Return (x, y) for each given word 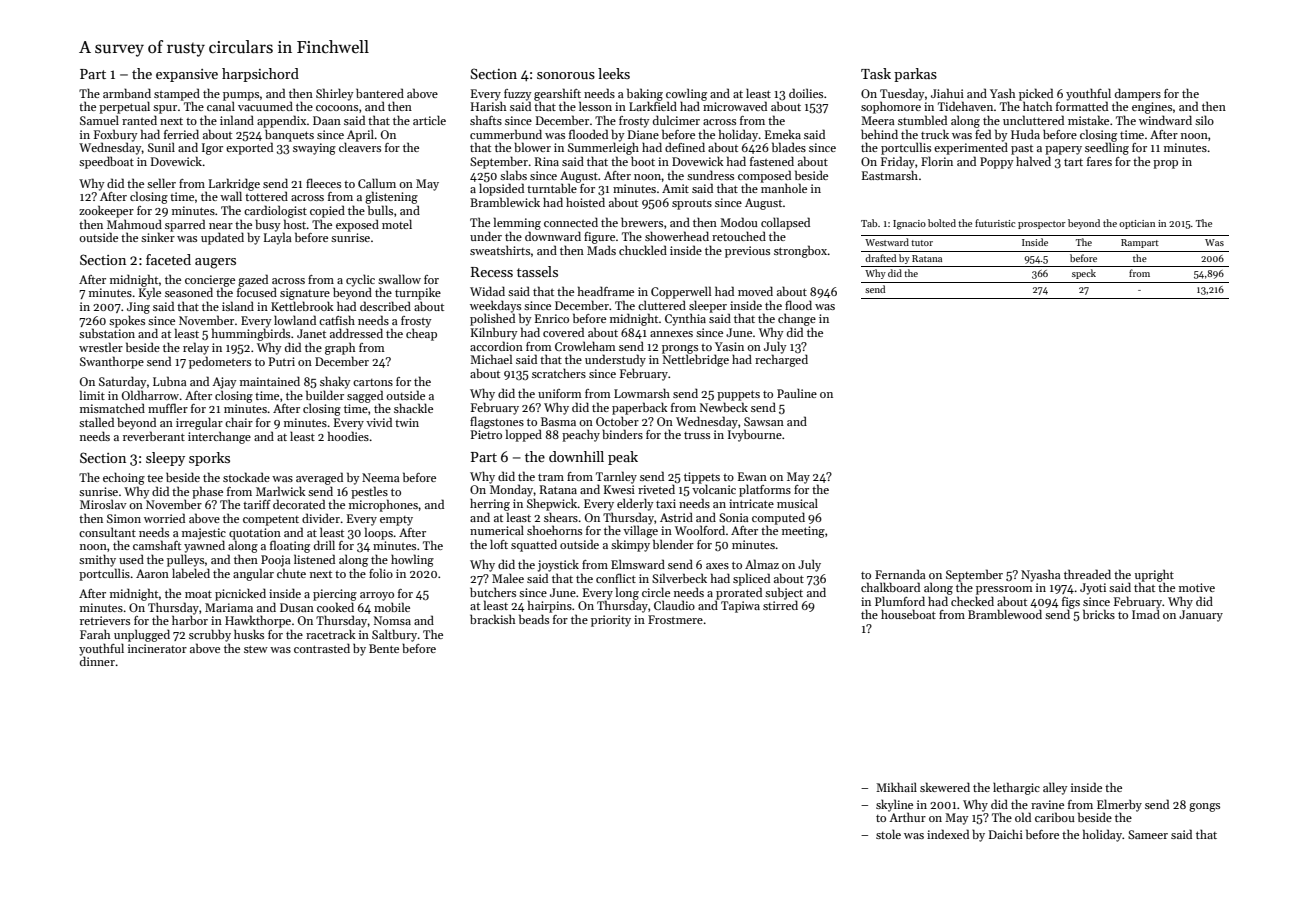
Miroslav (103, 504)
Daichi (1006, 834)
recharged (781, 360)
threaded (1087, 574)
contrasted (322, 648)
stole (888, 834)
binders (622, 434)
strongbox (801, 251)
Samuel (99, 120)
